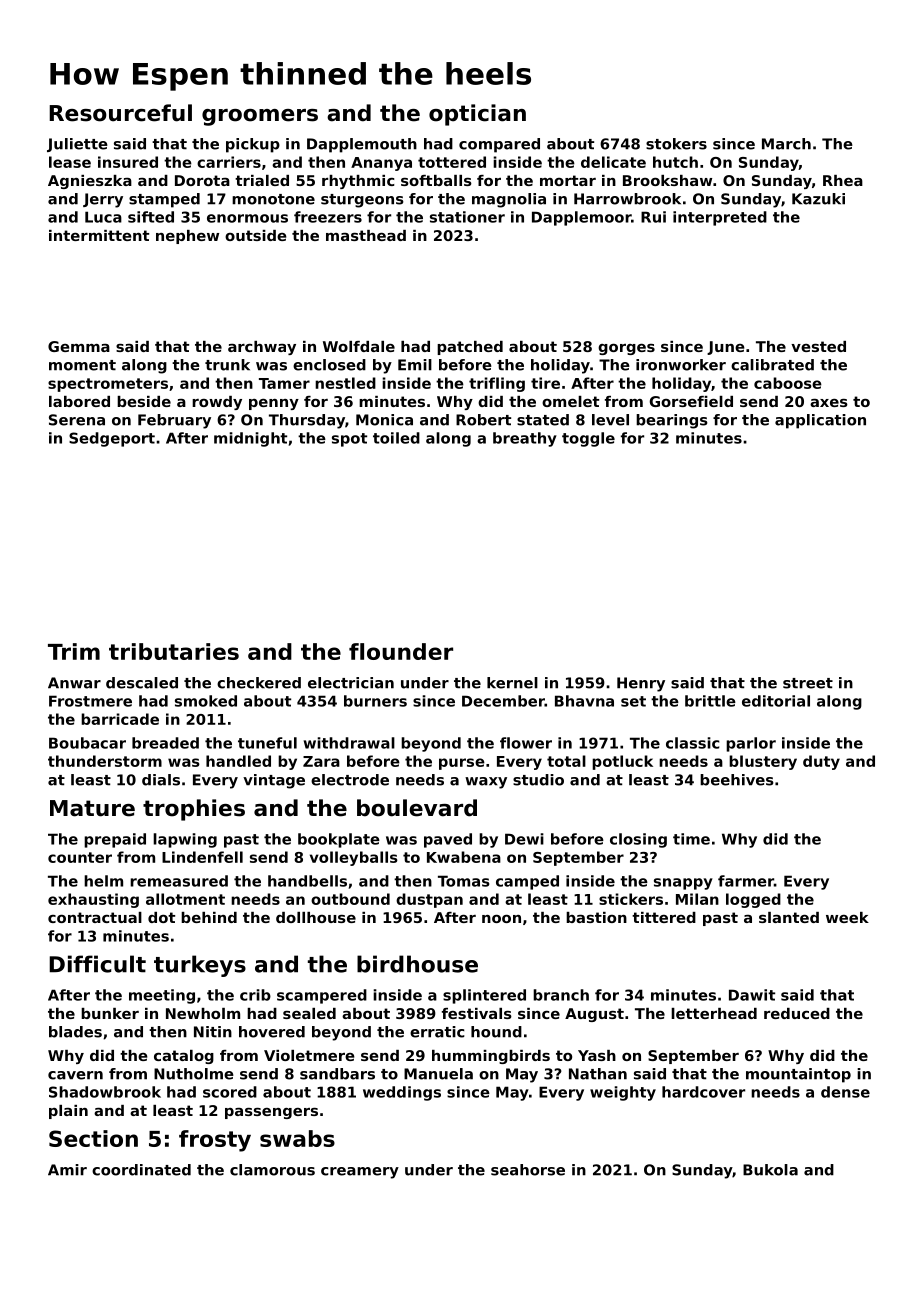  Describe the element at coordinates (720, 218) in the image. I see `interpreted` at that location.
